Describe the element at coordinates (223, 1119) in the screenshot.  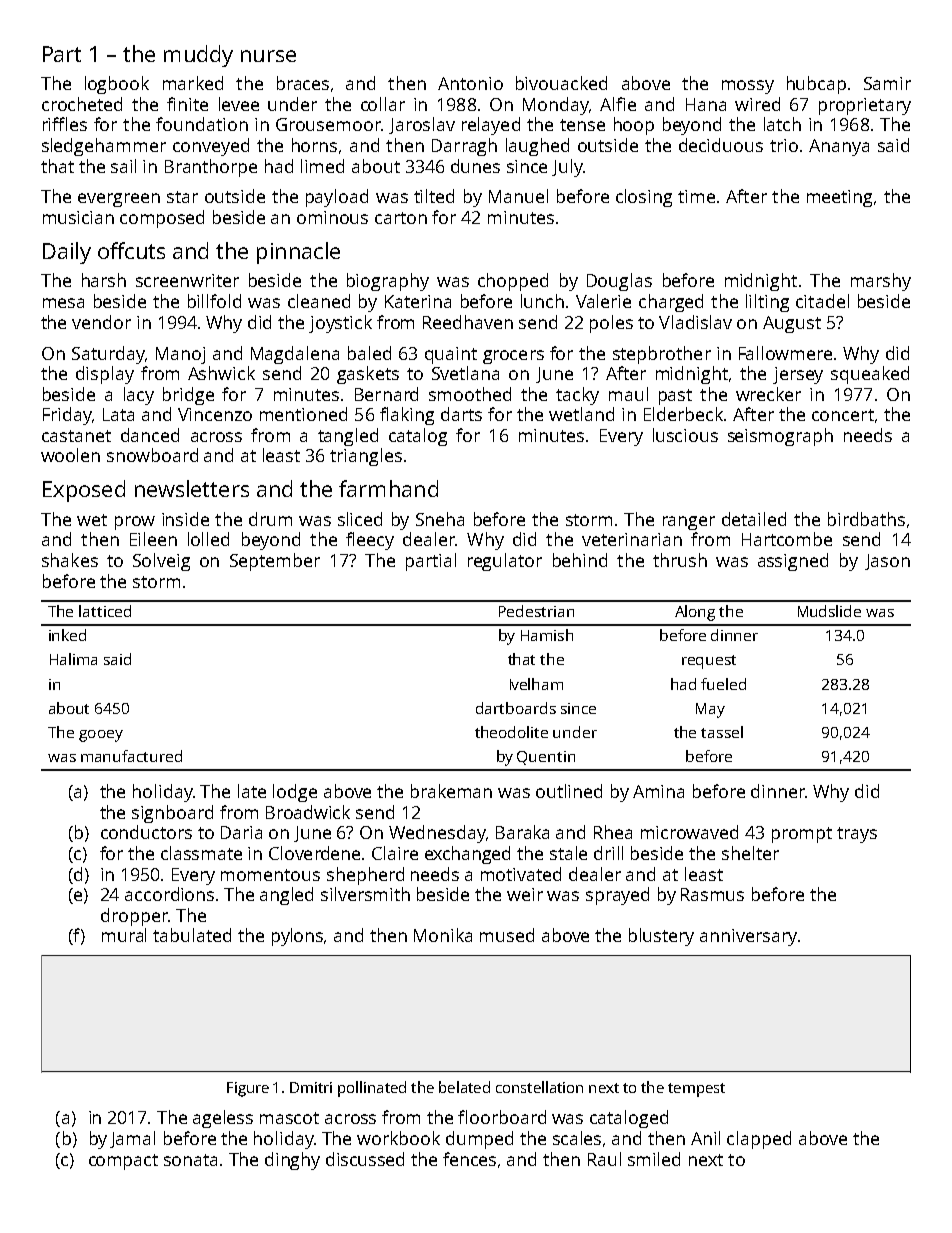
I see `ageless` at that location.
